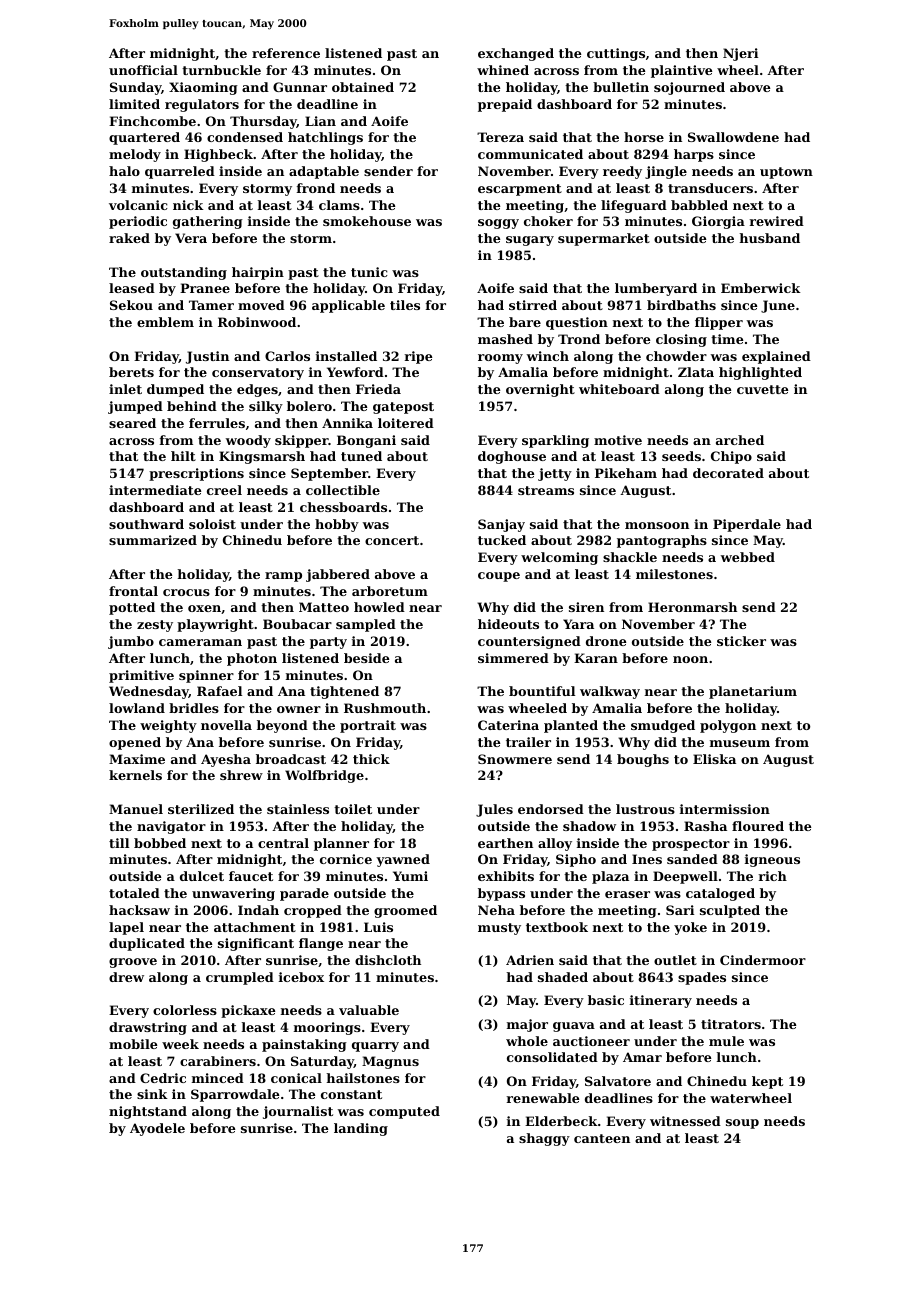 The image size is (924, 1308). I want to click on clams, so click(339, 205).
